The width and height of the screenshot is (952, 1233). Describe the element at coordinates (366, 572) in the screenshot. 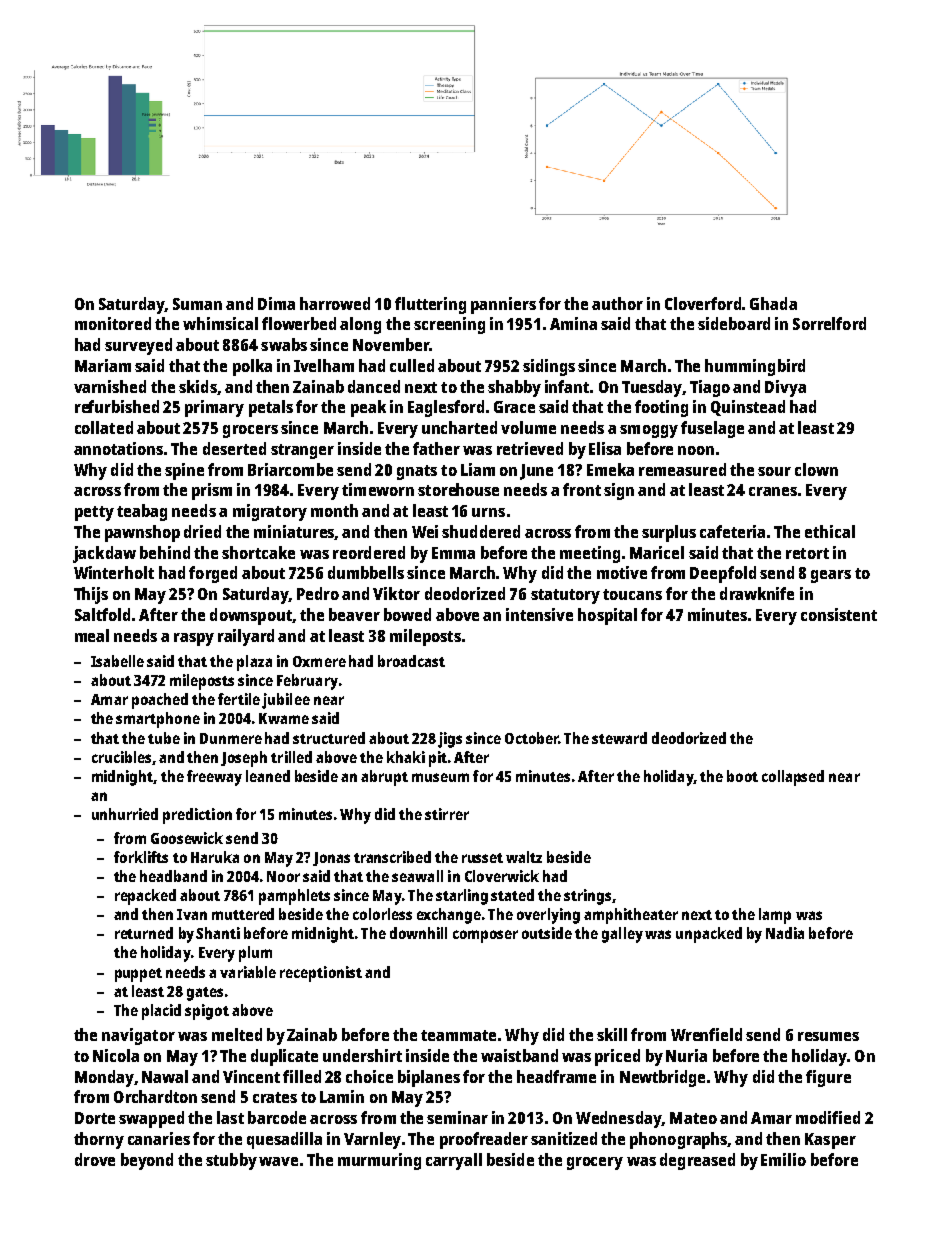

I see `dumbbells` at that location.
